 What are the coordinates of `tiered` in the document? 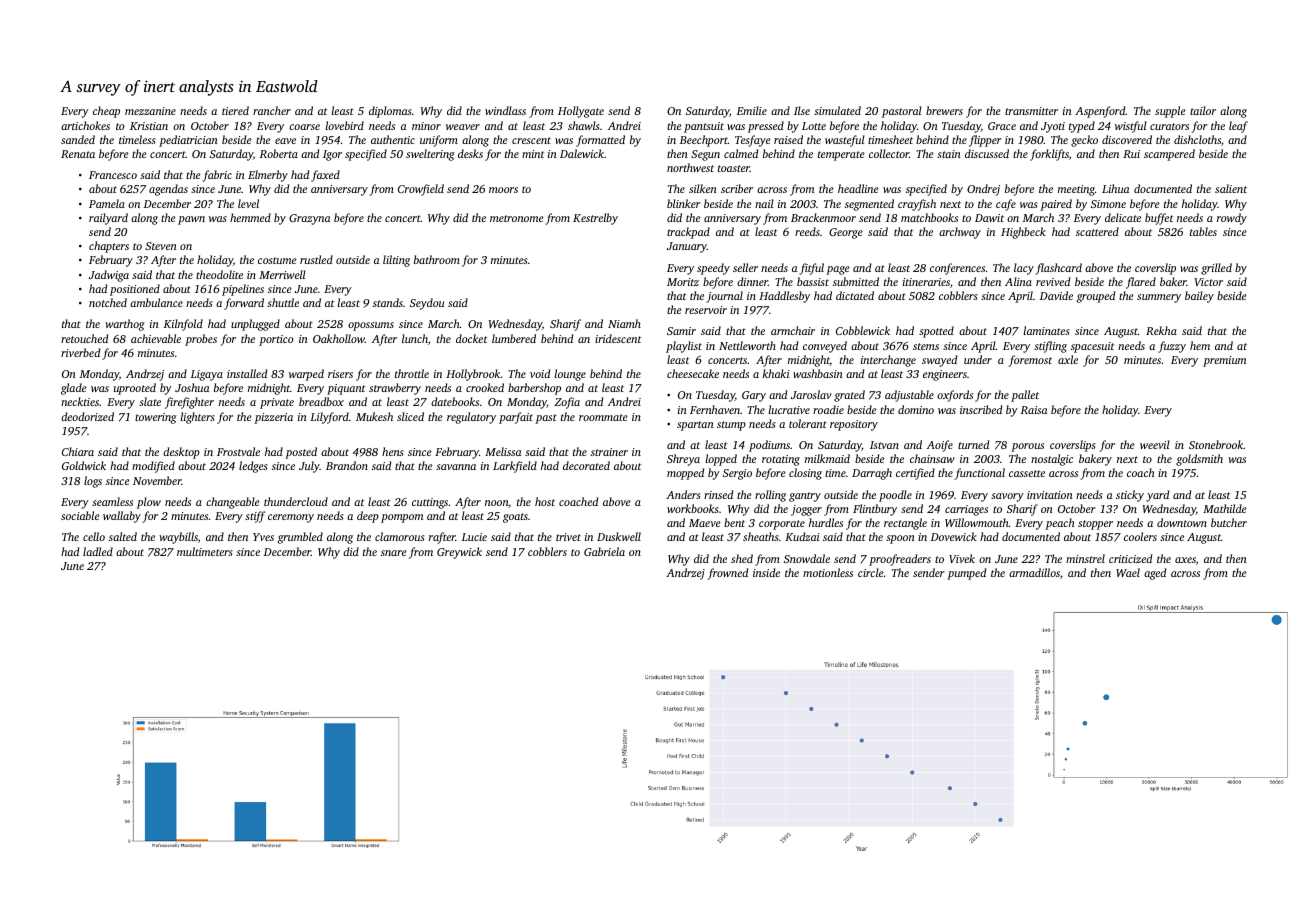 It's located at (235, 110).
